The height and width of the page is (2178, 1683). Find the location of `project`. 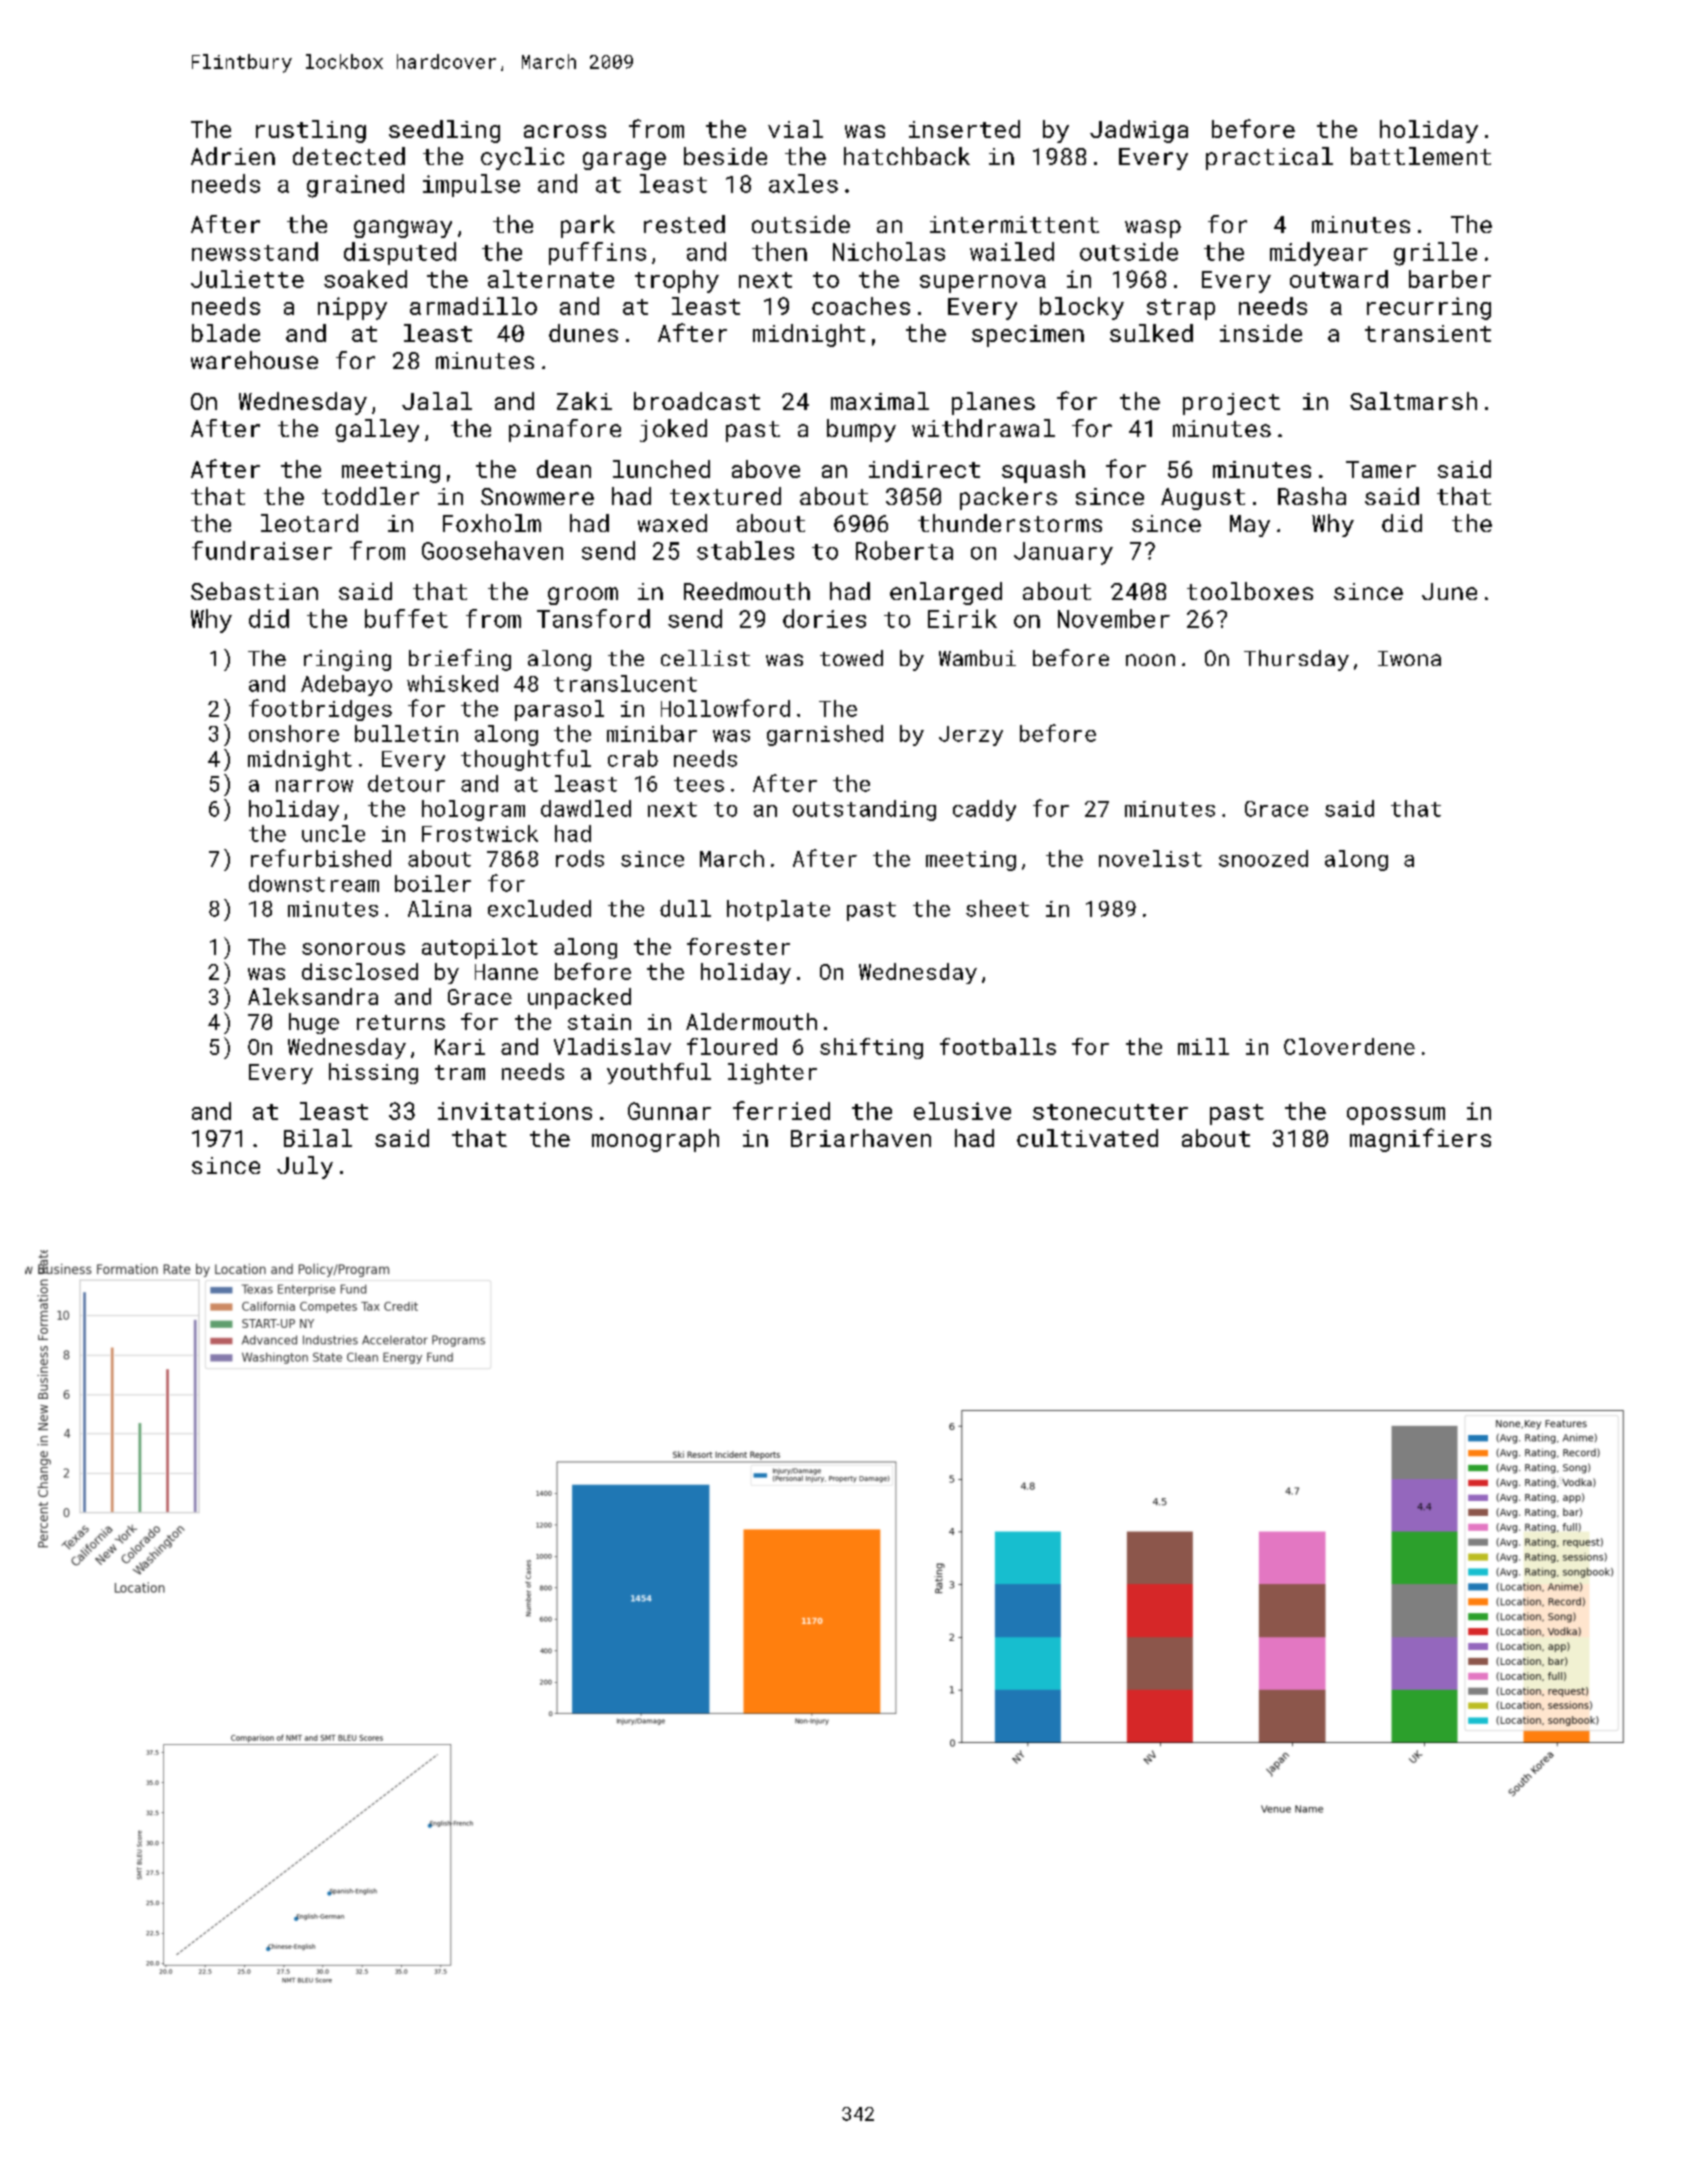

project is located at coordinates (1231, 404).
